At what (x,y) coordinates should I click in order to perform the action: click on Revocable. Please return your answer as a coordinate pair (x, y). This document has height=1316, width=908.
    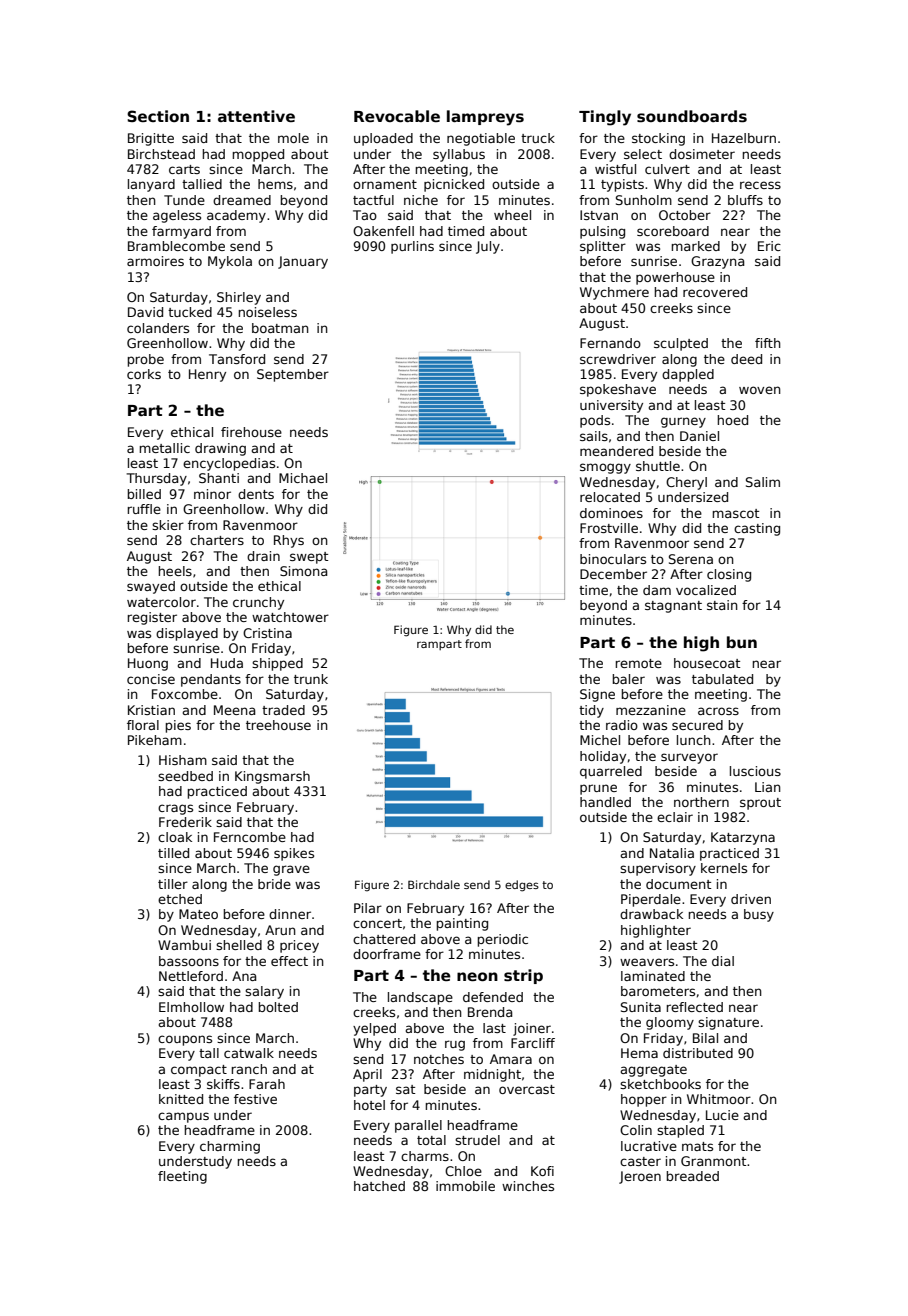
    Looking at the image, I should click on (397, 116).
